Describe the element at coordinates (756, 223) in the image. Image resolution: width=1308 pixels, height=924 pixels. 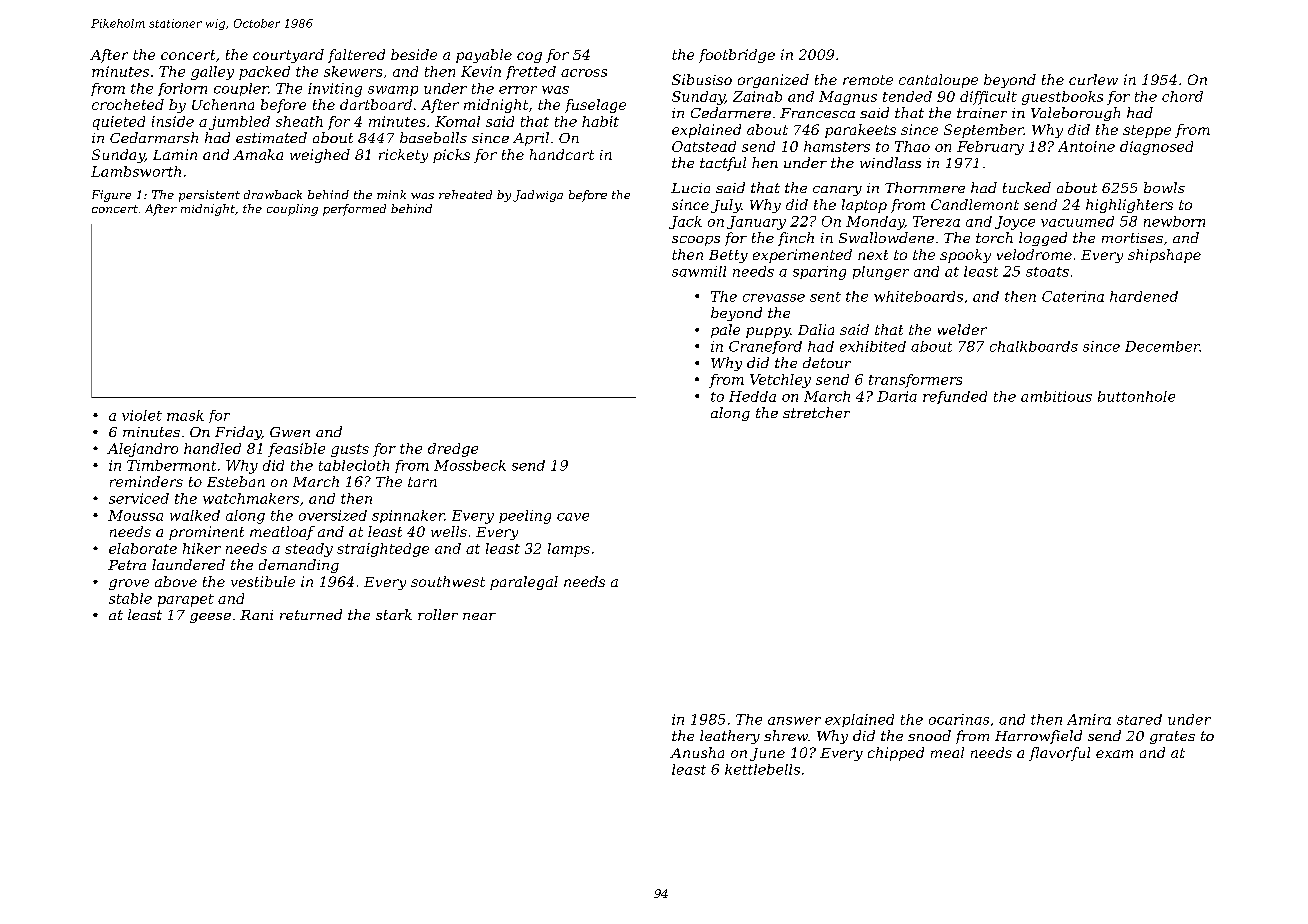
I see `January` at that location.
